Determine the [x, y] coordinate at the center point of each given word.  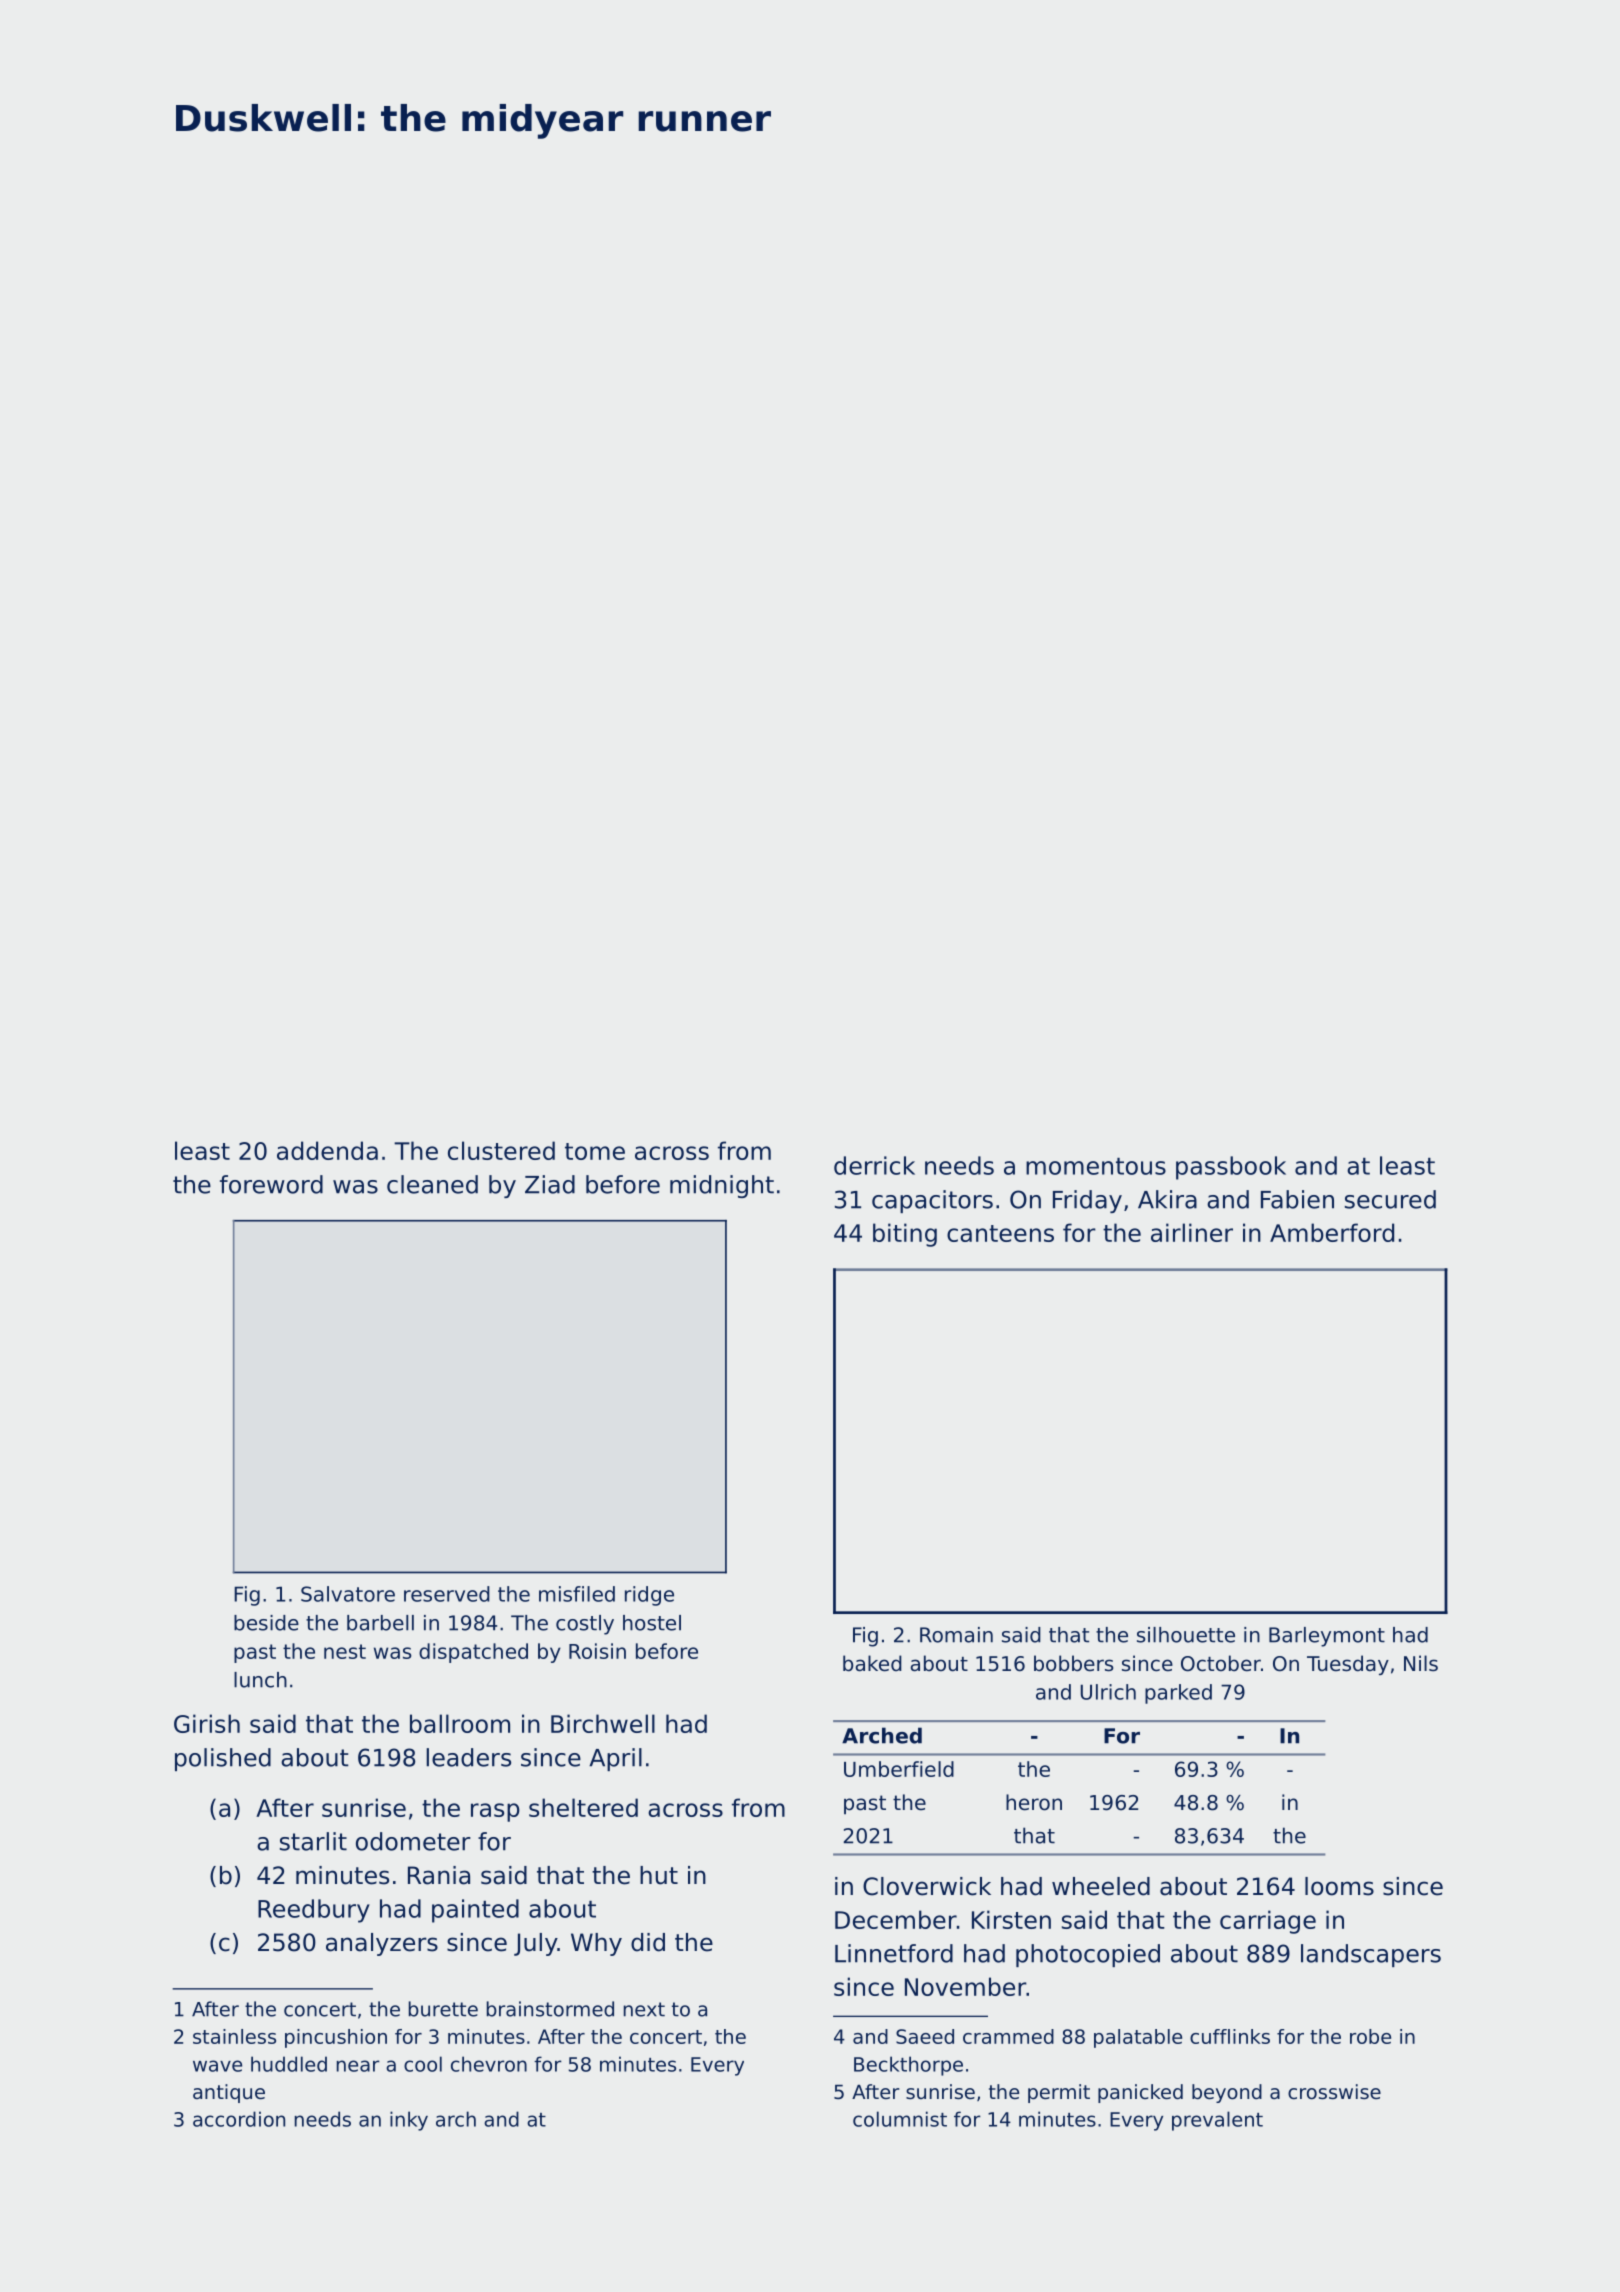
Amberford [1332, 1232]
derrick [874, 1165]
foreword [271, 1184]
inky [409, 2121]
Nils [1421, 1663]
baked [872, 1663]
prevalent [1217, 2121]
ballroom [460, 1723]
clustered [501, 1150]
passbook [1231, 1168]
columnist [900, 2119]
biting [905, 1235]
